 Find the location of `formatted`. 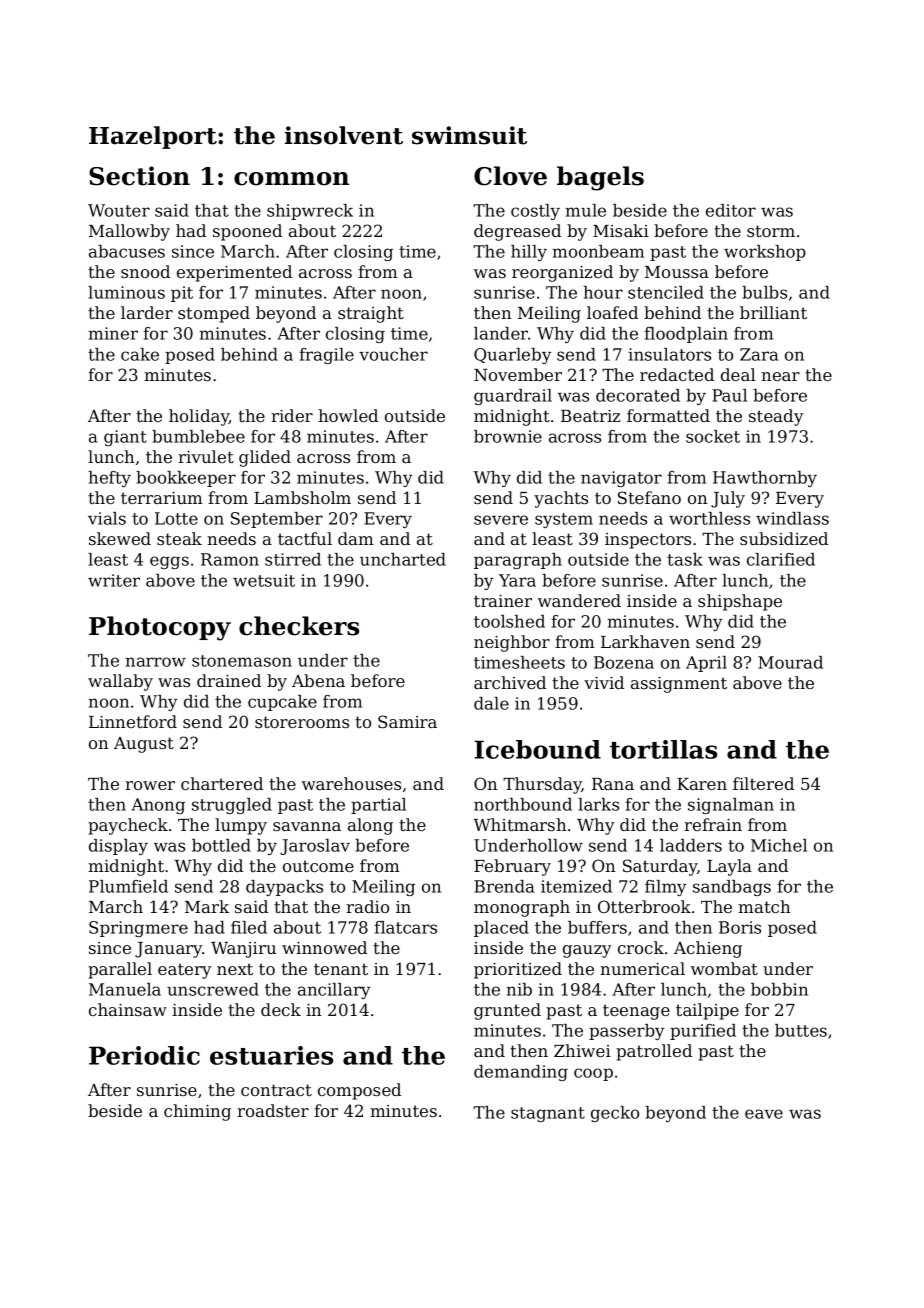

formatted is located at coordinates (668, 415).
